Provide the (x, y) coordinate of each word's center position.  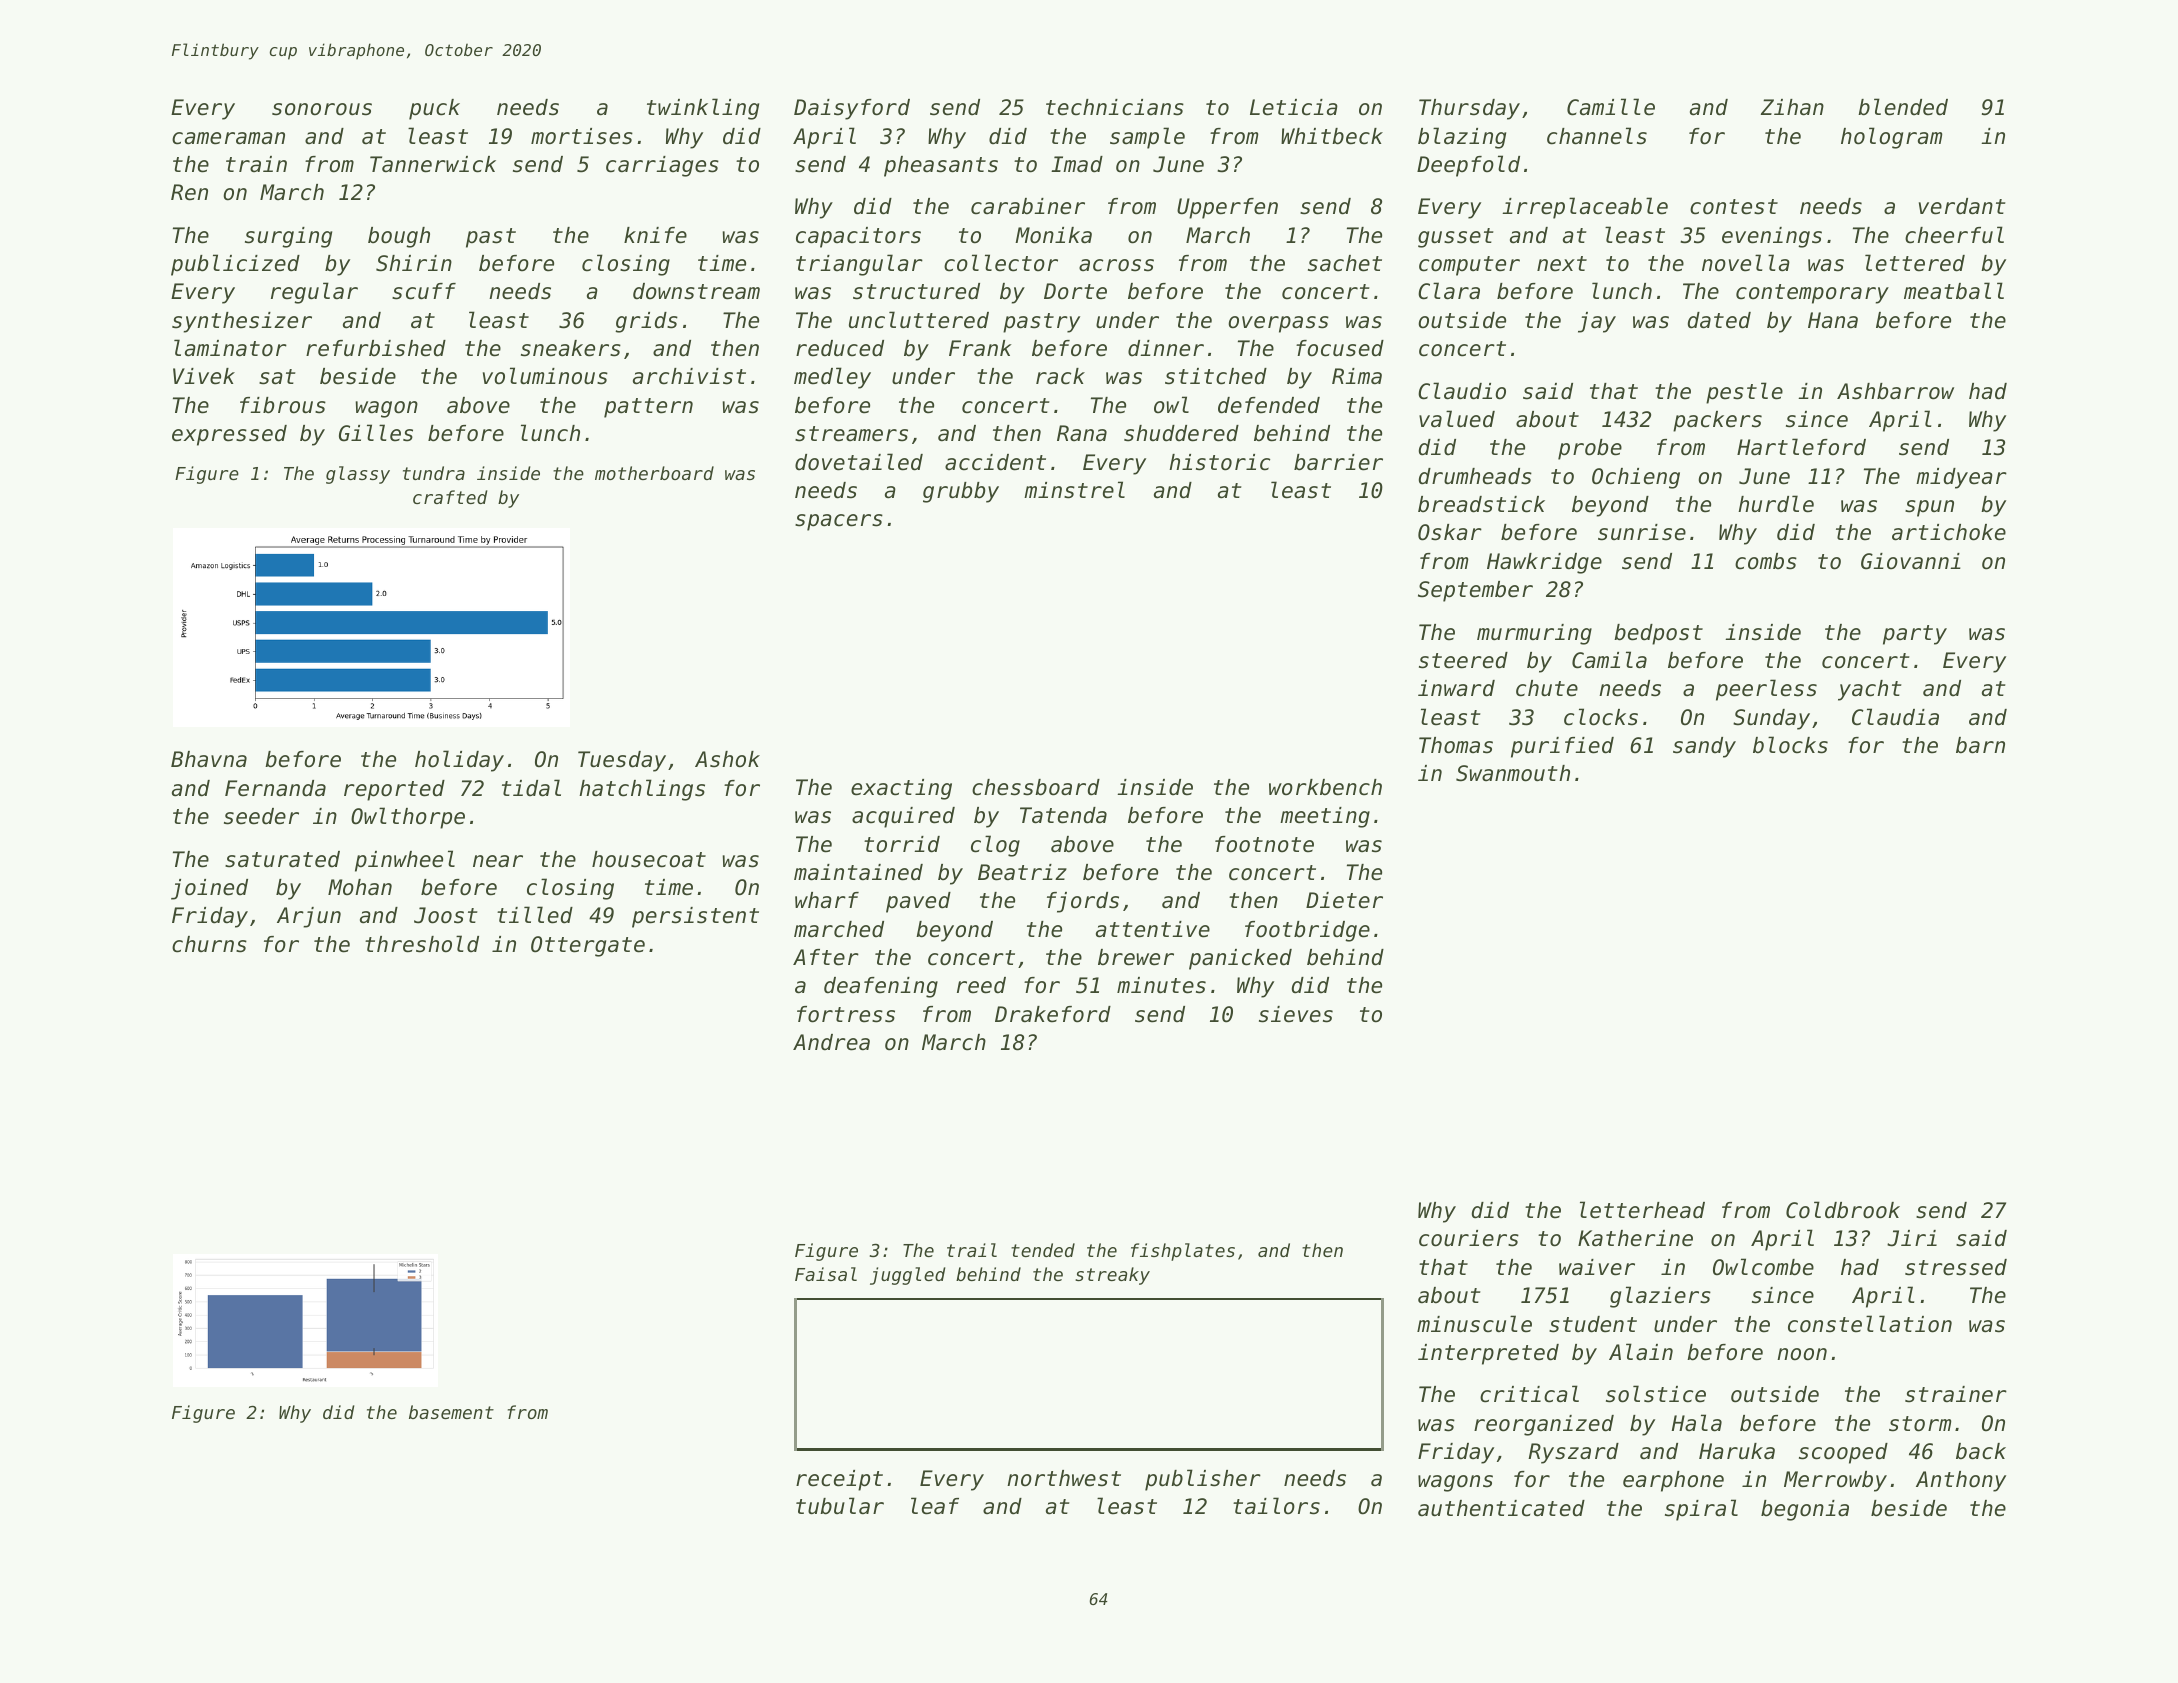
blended (1903, 107)
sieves (1296, 1014)
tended (1043, 1250)
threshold (422, 944)
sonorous (322, 109)
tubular (840, 1506)
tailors (1276, 1506)
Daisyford (852, 109)
